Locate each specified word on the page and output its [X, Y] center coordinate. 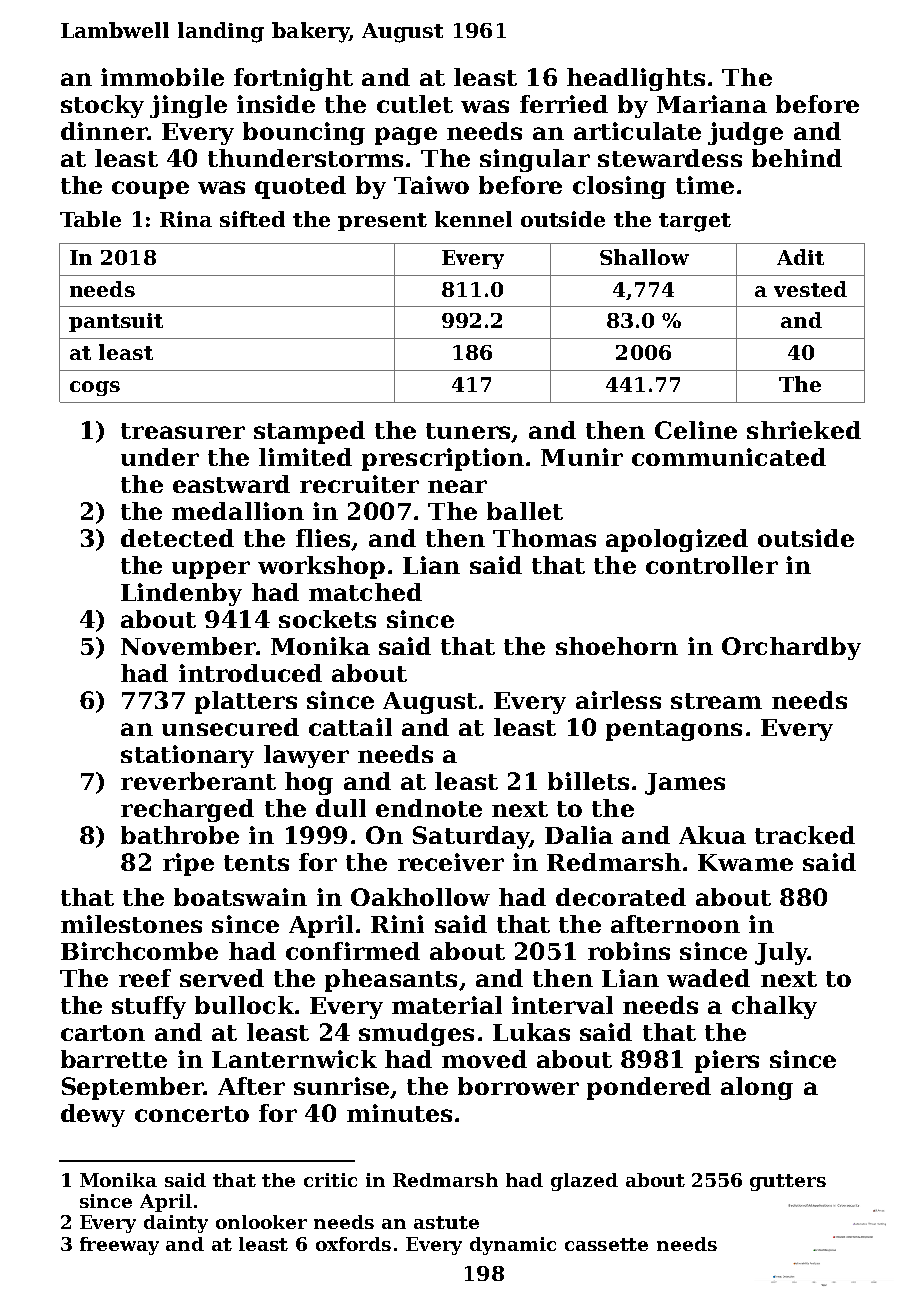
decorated [621, 897]
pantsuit [116, 322]
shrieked [804, 430]
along [757, 1088]
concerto [192, 1114]
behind [797, 158]
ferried [564, 104]
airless [618, 700]
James [685, 784]
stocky [102, 106]
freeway [119, 1246]
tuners [468, 431]
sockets [327, 619]
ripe [188, 864]
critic [330, 1180]
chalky [774, 1007]
